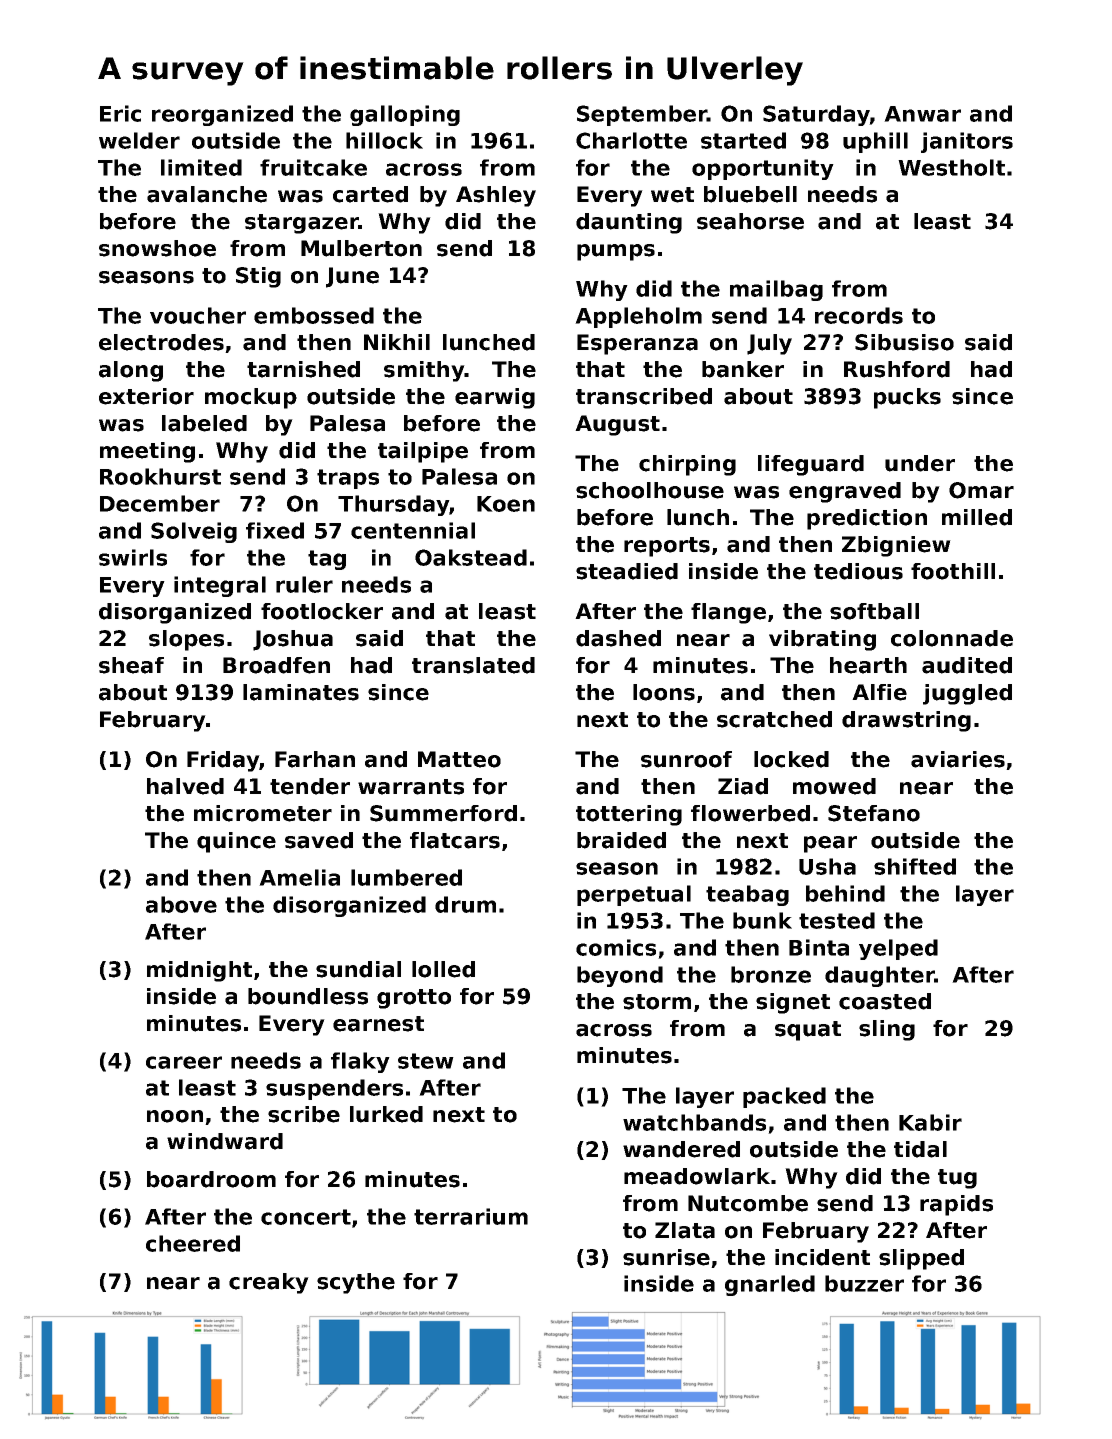  Describe the element at coordinates (157, 248) in the screenshot. I see `snowshoe` at that location.
